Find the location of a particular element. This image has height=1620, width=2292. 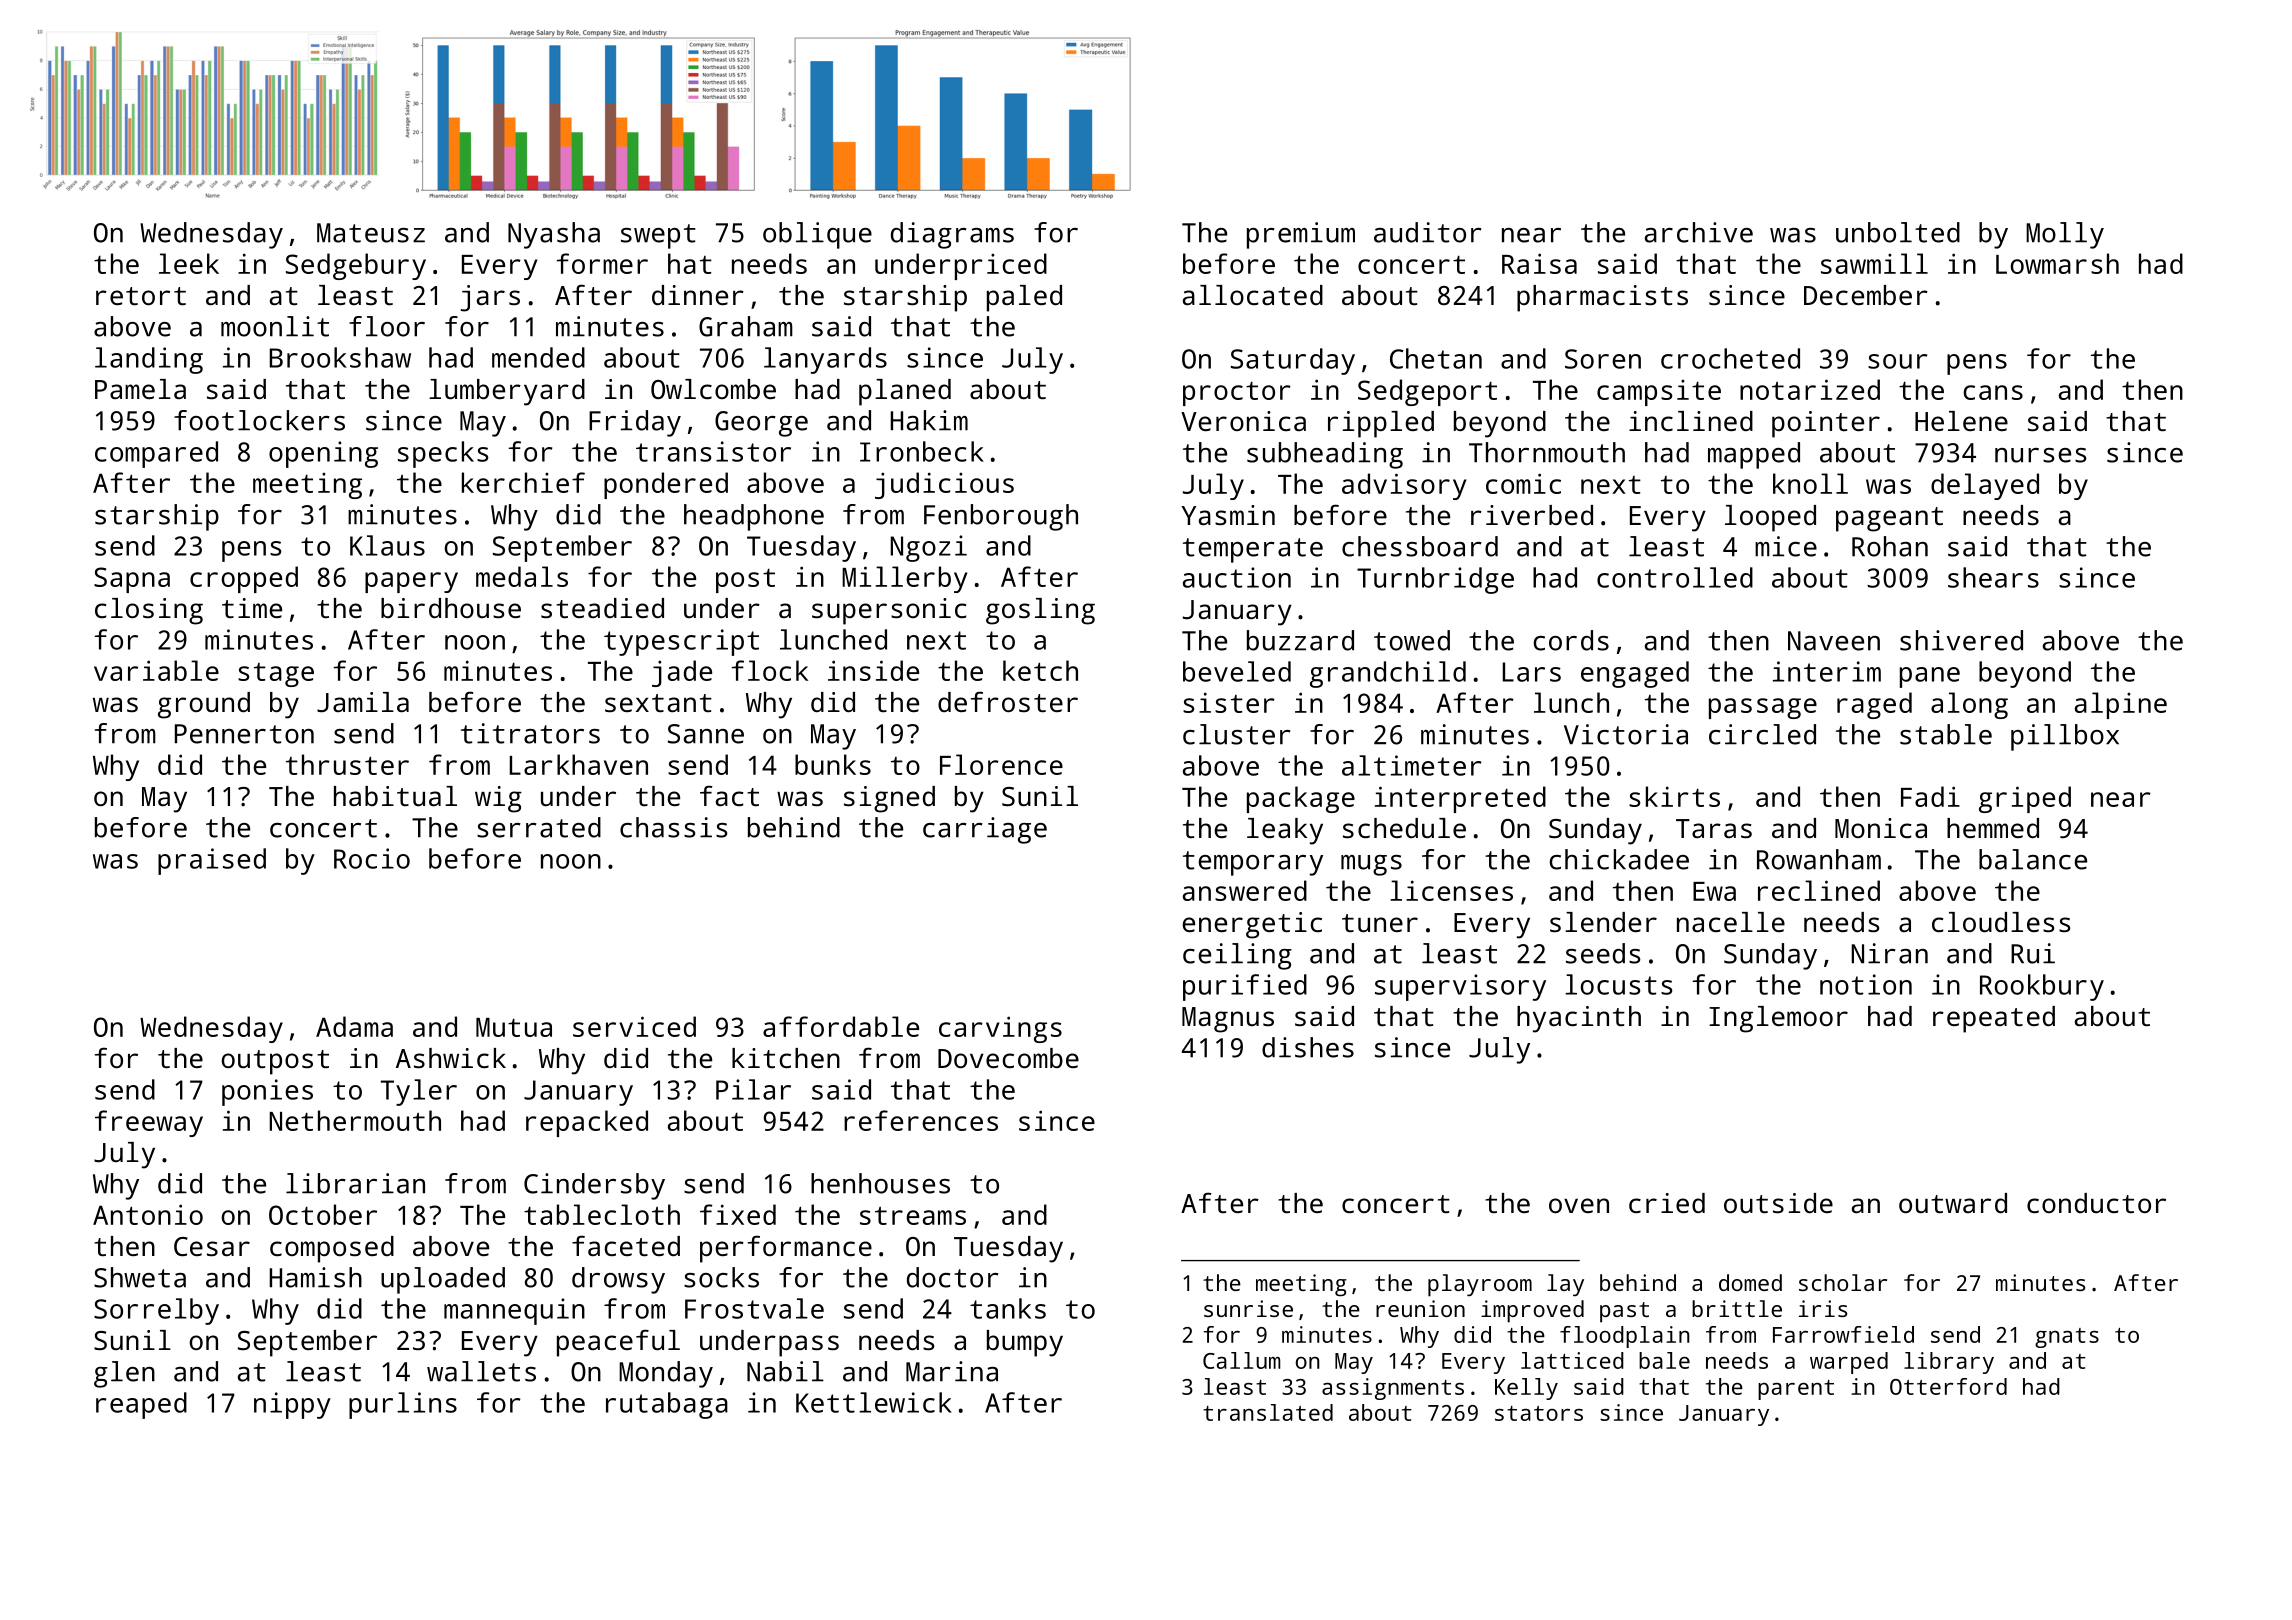

domed is located at coordinates (1750, 1282).
